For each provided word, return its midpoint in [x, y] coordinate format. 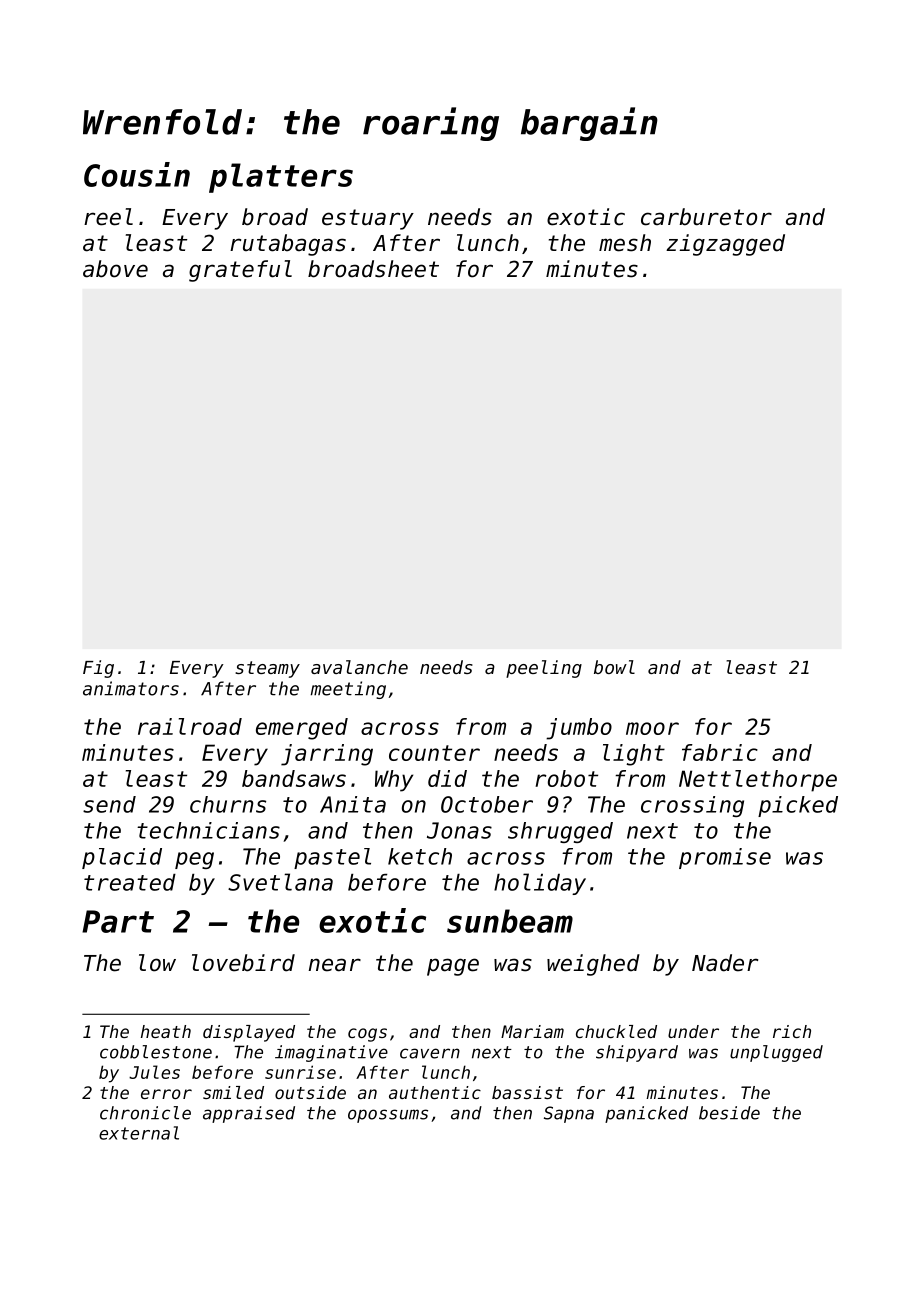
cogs [367, 1035]
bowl [614, 667]
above [115, 269]
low [157, 963]
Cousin [137, 174]
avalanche [359, 667]
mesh [625, 243]
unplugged [776, 1053]
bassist [527, 1092]
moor [652, 728]
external [139, 1133]
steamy [267, 669]
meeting [348, 690]
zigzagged [725, 245]
